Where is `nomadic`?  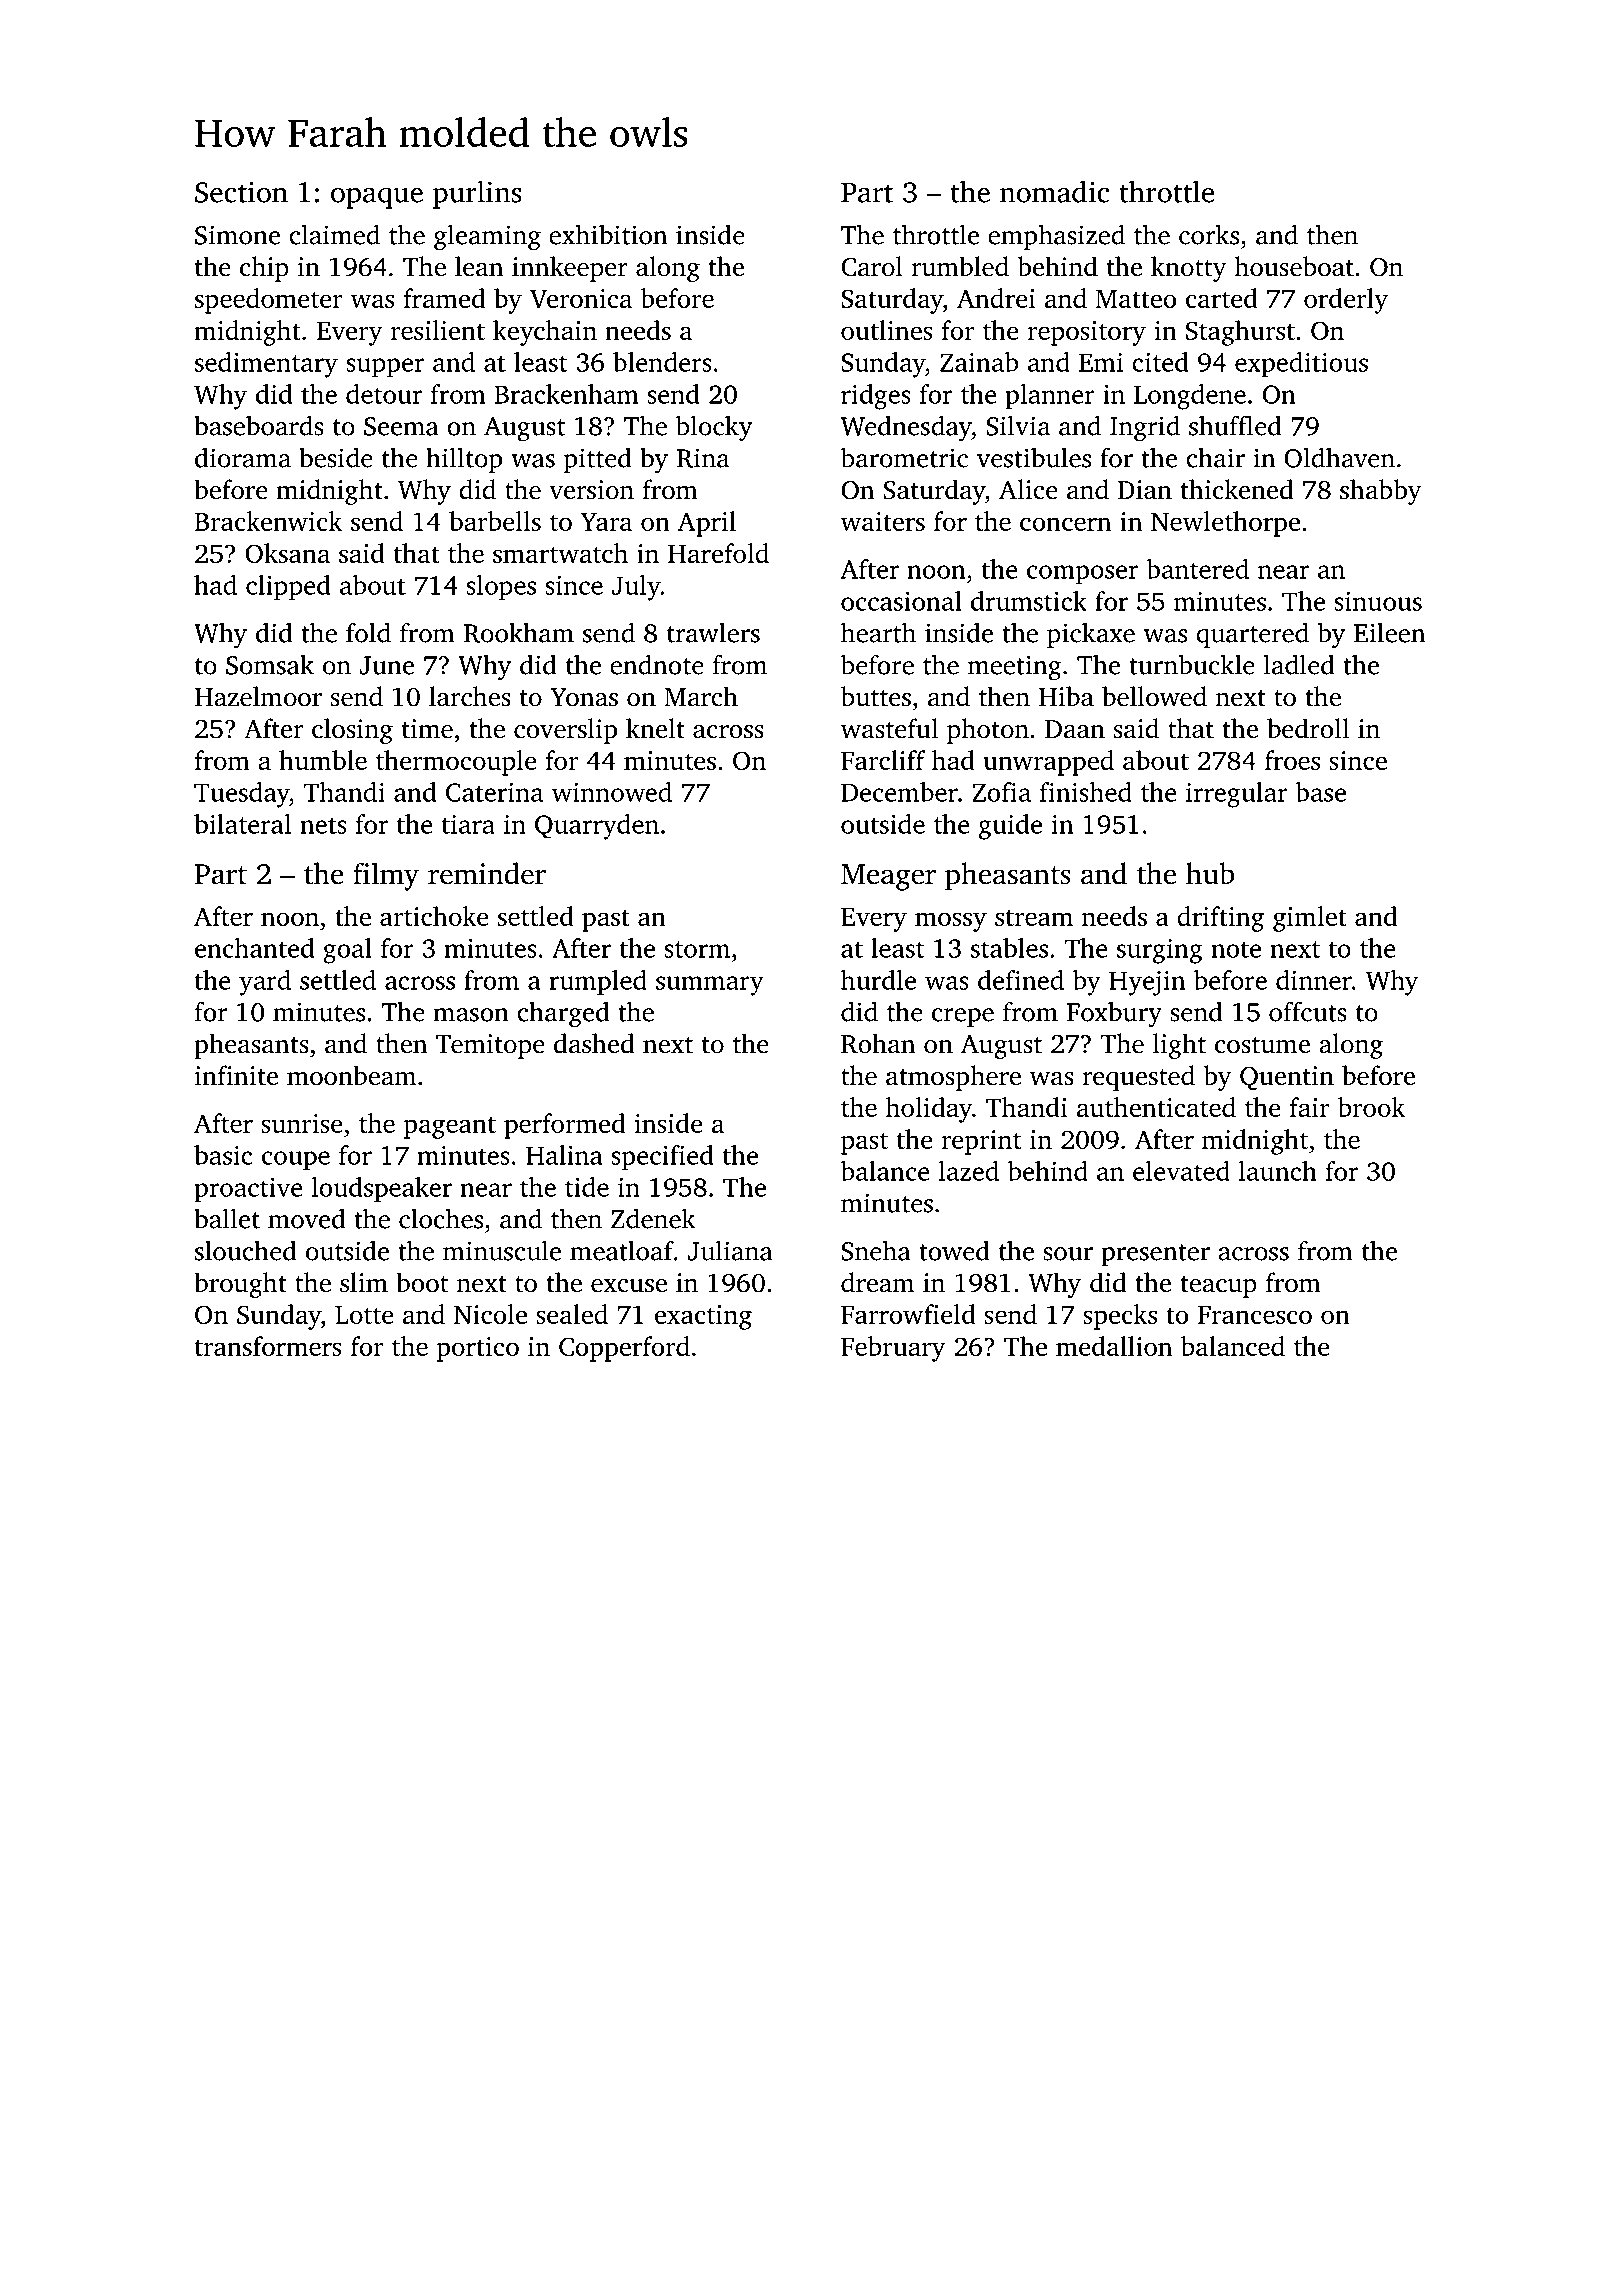 nomadic is located at coordinates (1054, 191).
